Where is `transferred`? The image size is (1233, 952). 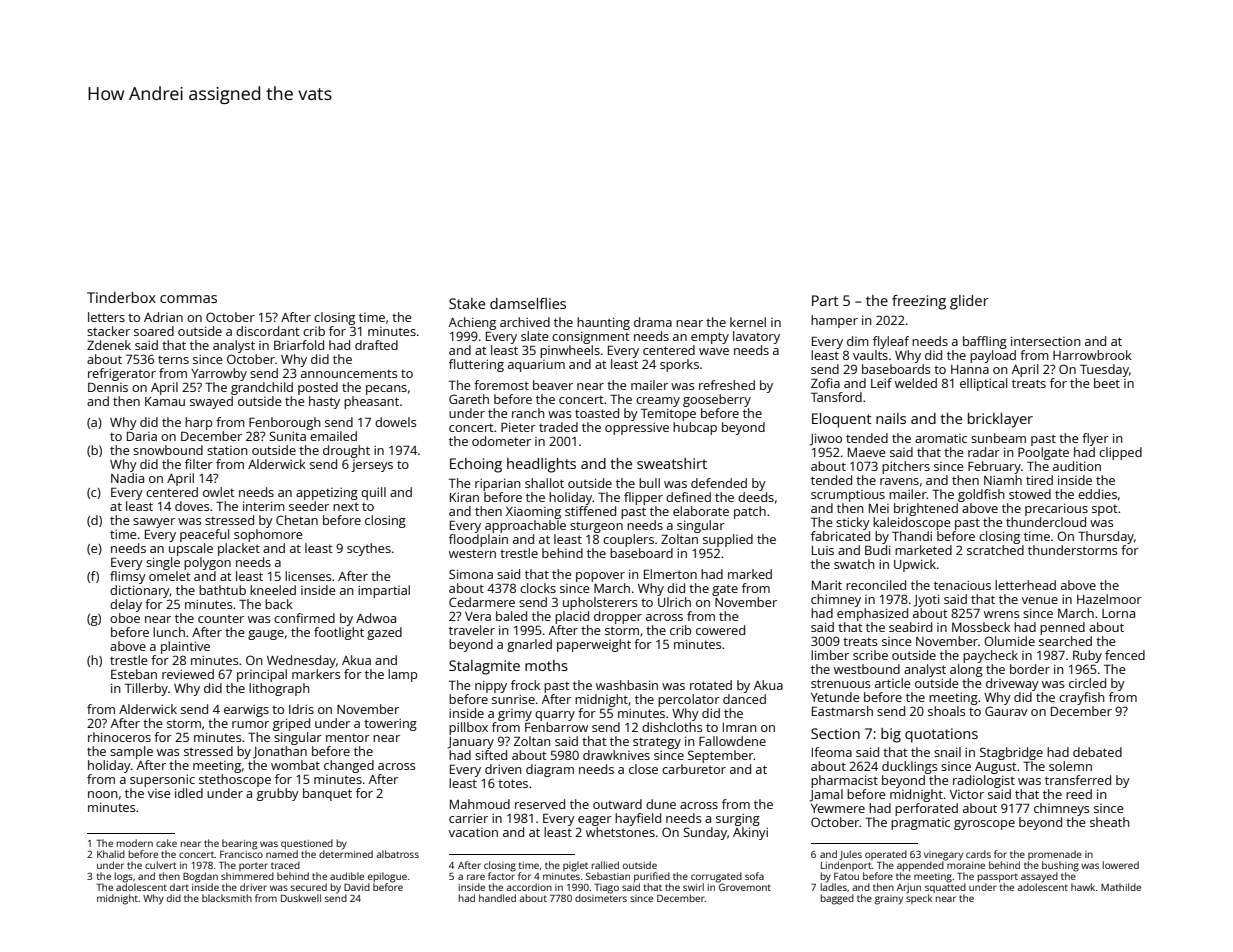 transferred is located at coordinates (1078, 780).
